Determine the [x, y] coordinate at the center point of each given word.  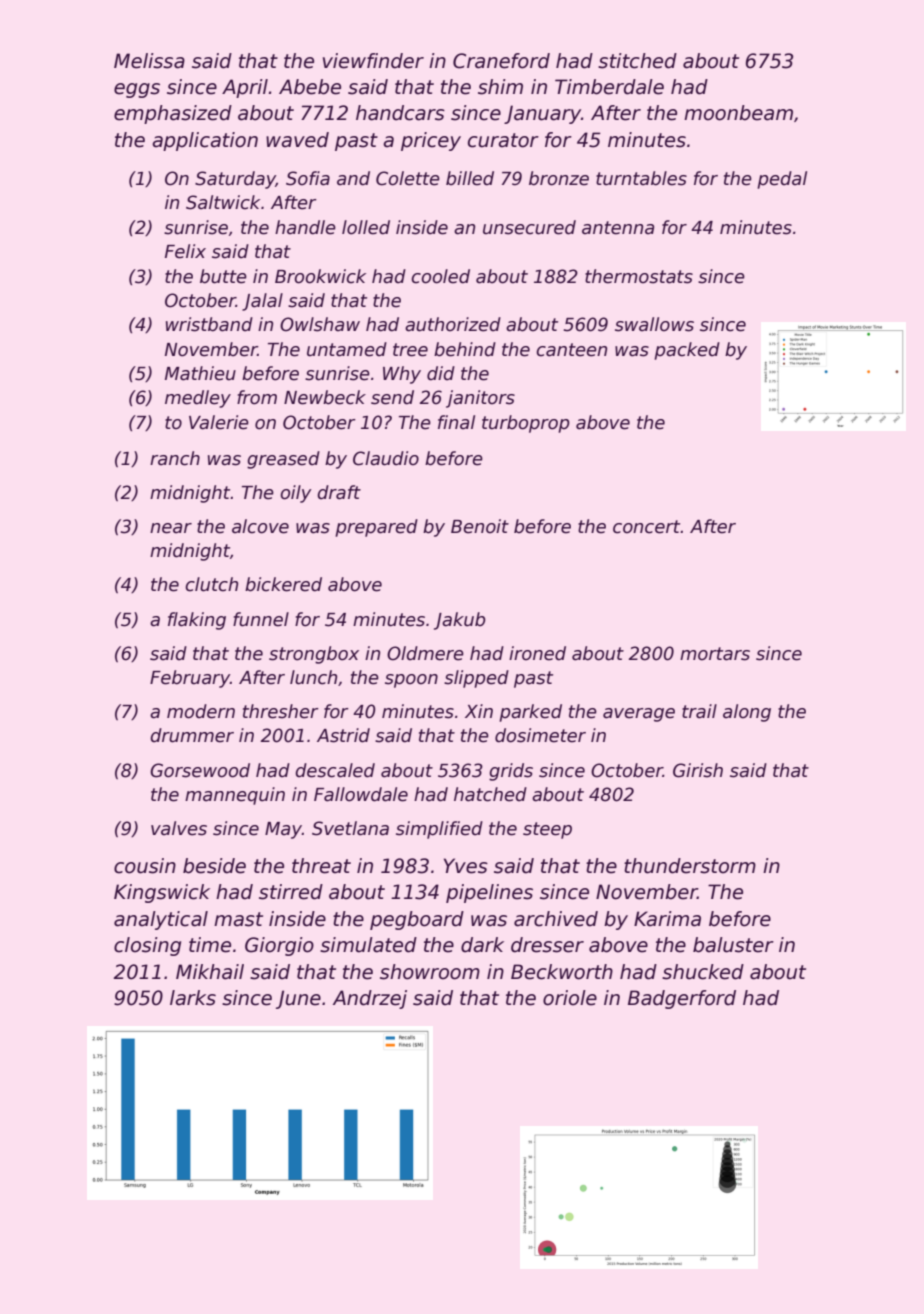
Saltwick [223, 202]
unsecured [529, 227]
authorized [453, 324]
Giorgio [279, 946]
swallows [654, 324]
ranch [175, 458]
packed [687, 351]
